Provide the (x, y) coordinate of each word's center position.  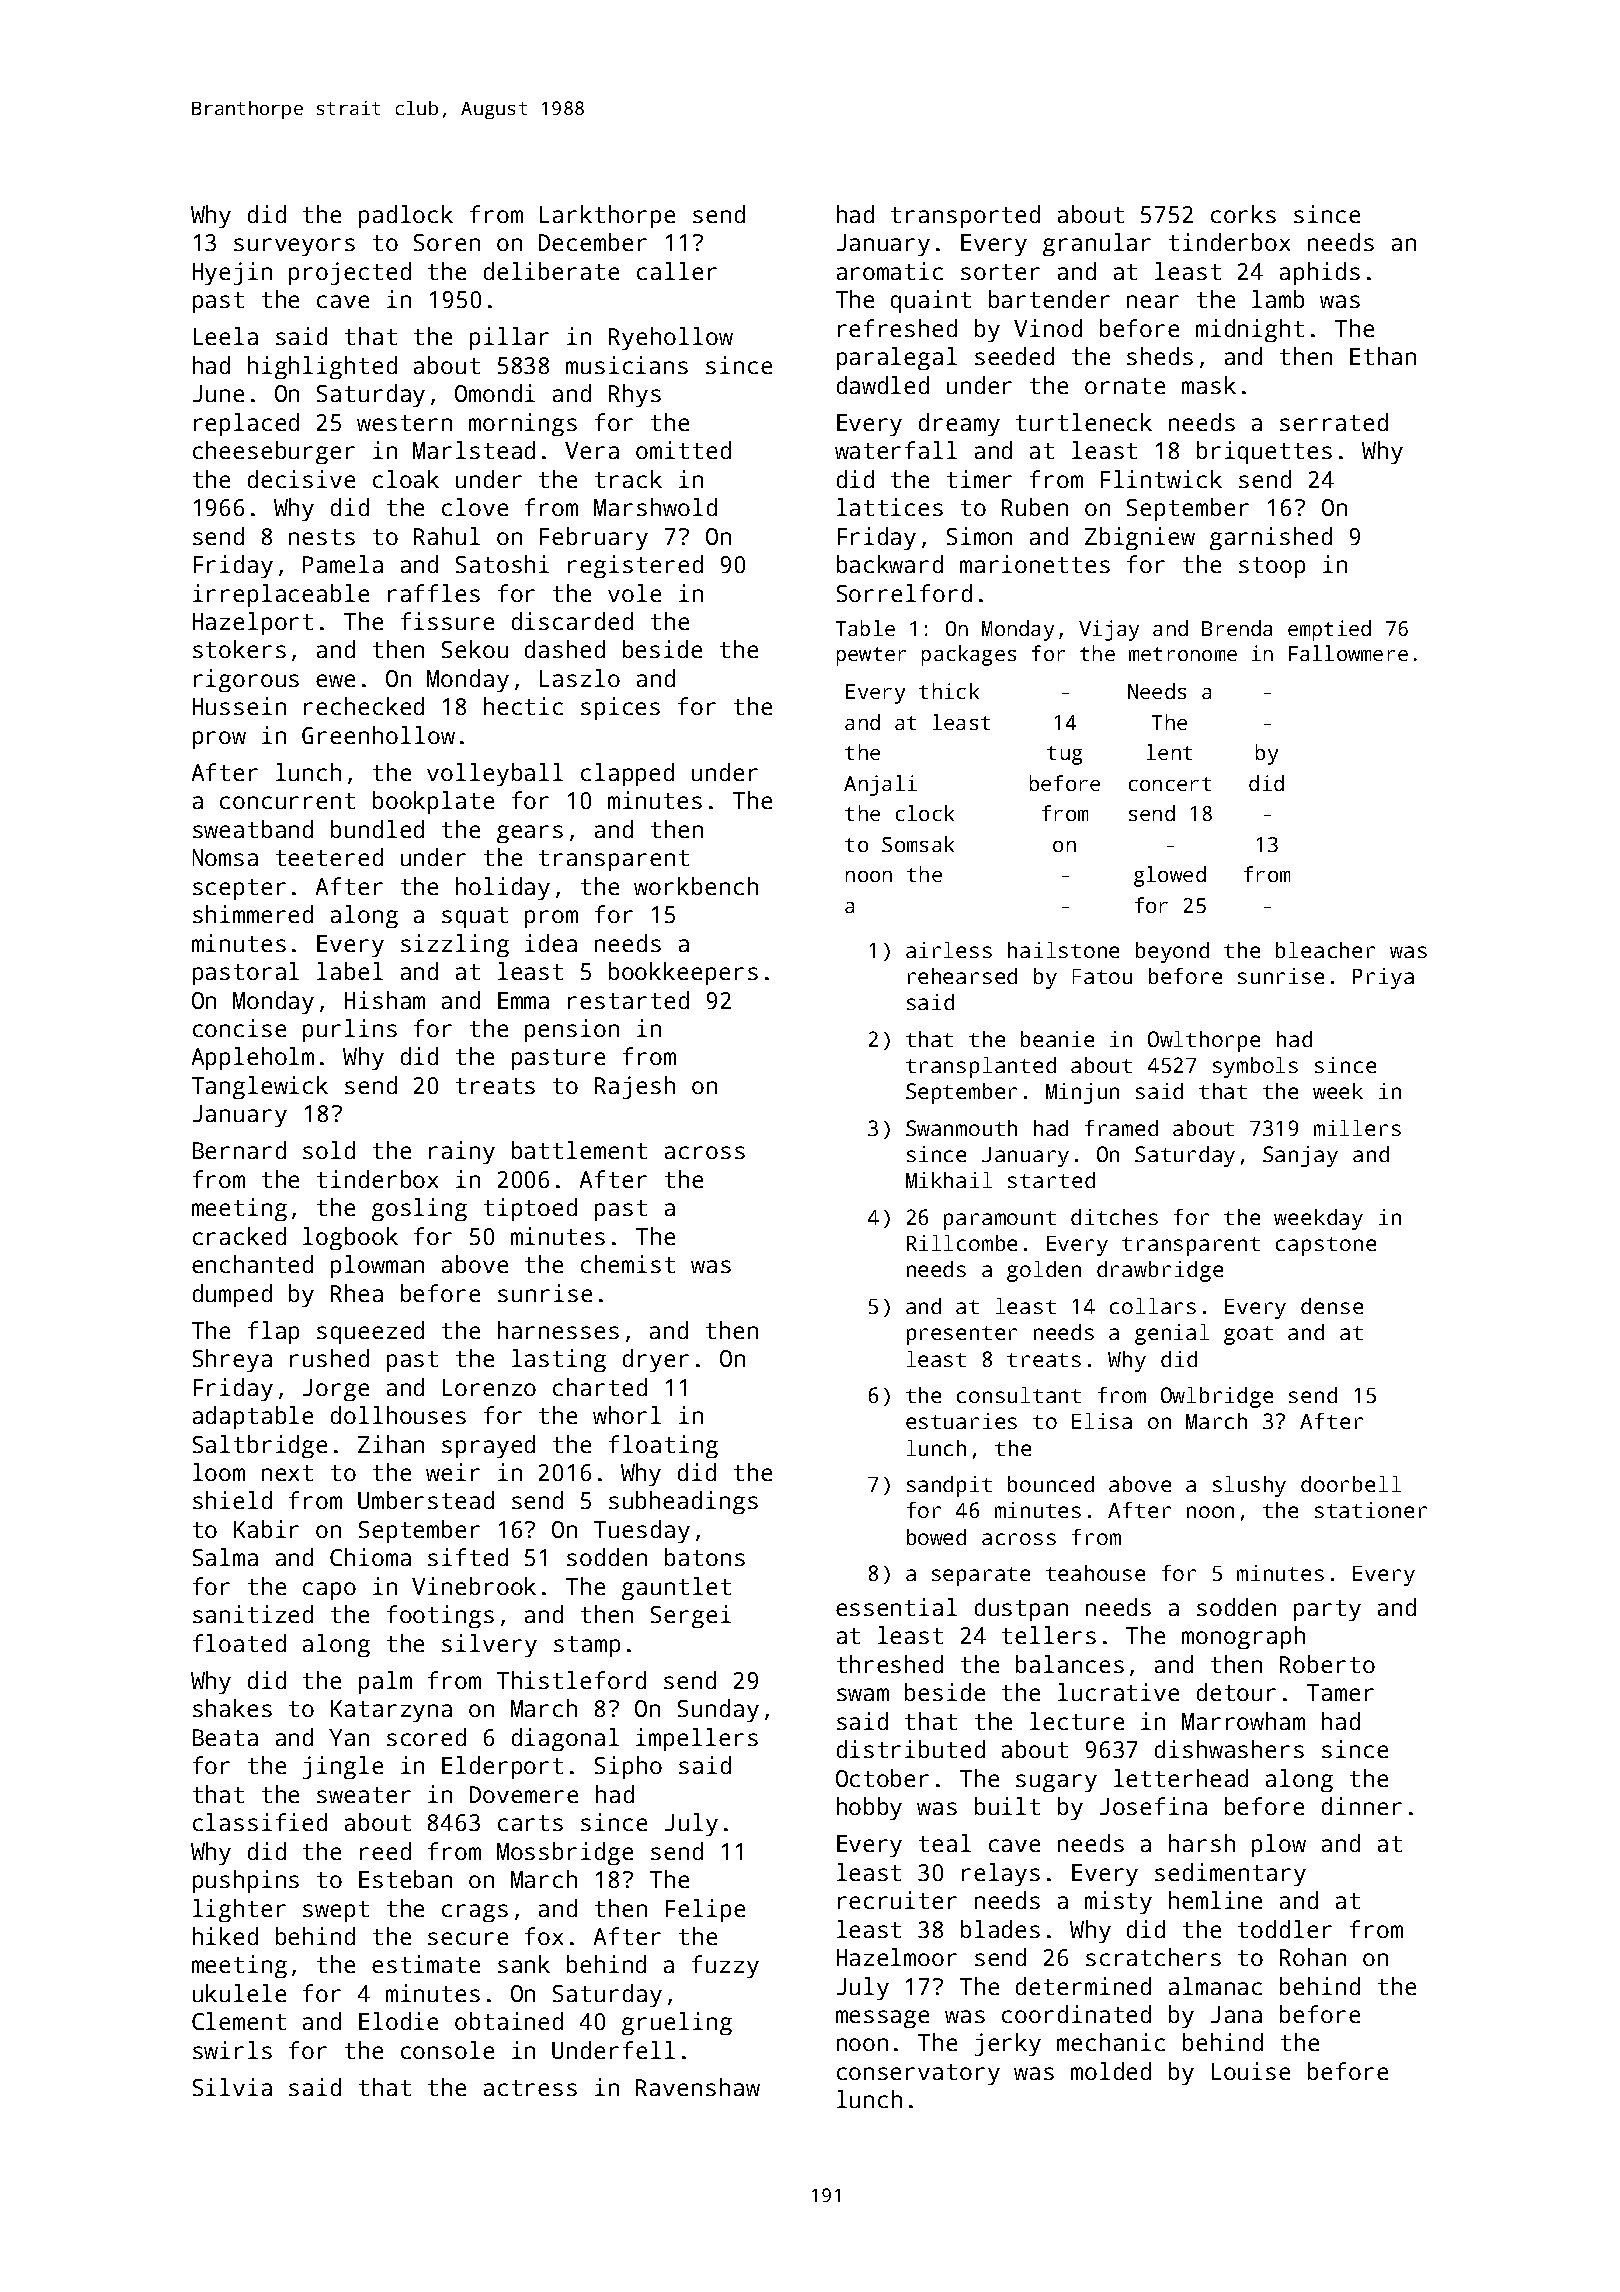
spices (620, 708)
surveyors (294, 247)
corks (1243, 214)
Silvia (232, 2087)
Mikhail (949, 1180)
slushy (1249, 1486)
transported (965, 216)
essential (896, 1607)
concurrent (287, 801)
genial (1172, 1334)
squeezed (370, 1332)
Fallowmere (1348, 653)
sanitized (253, 1614)
